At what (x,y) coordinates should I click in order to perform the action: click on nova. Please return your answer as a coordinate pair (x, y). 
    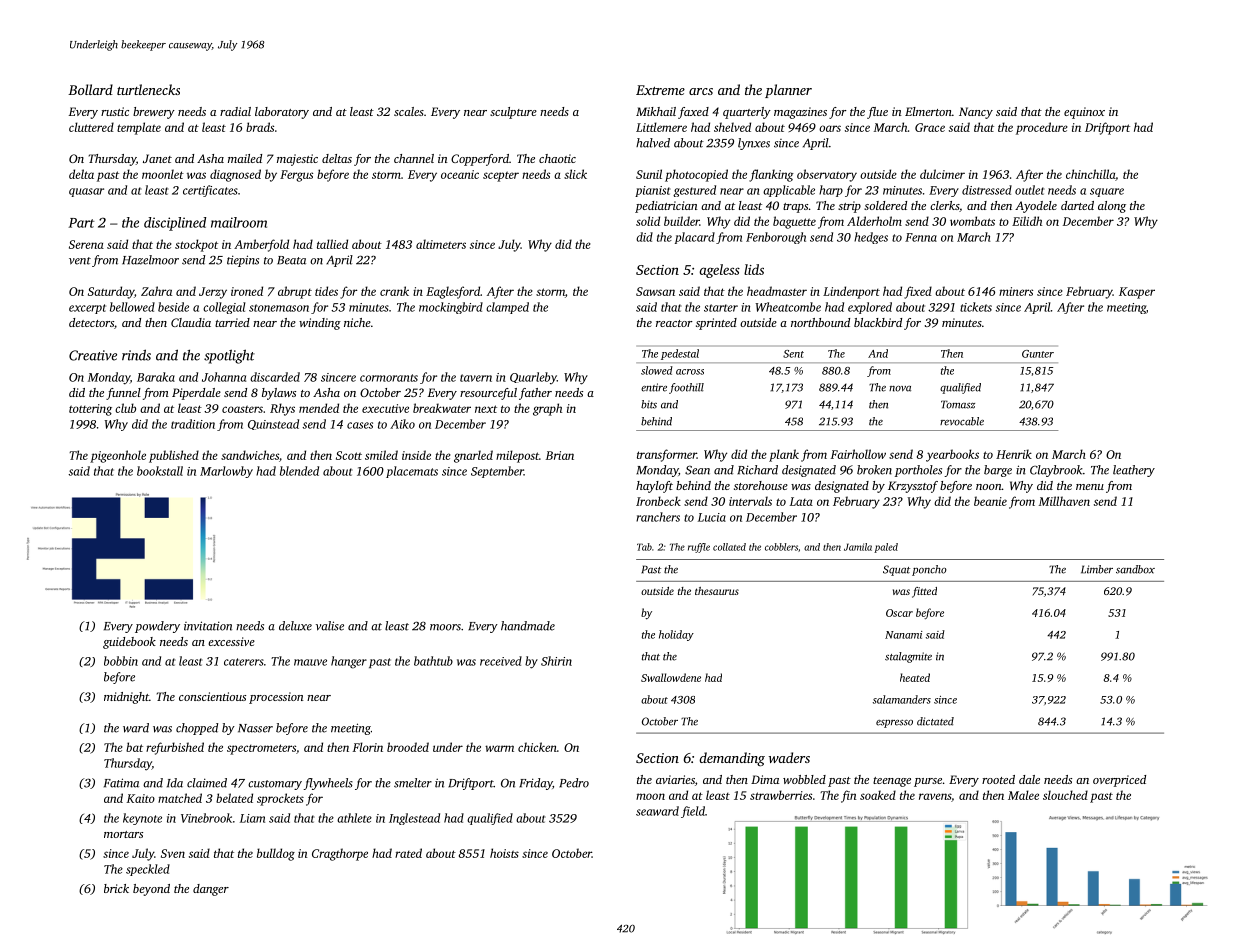
    Looking at the image, I should click on (900, 389).
